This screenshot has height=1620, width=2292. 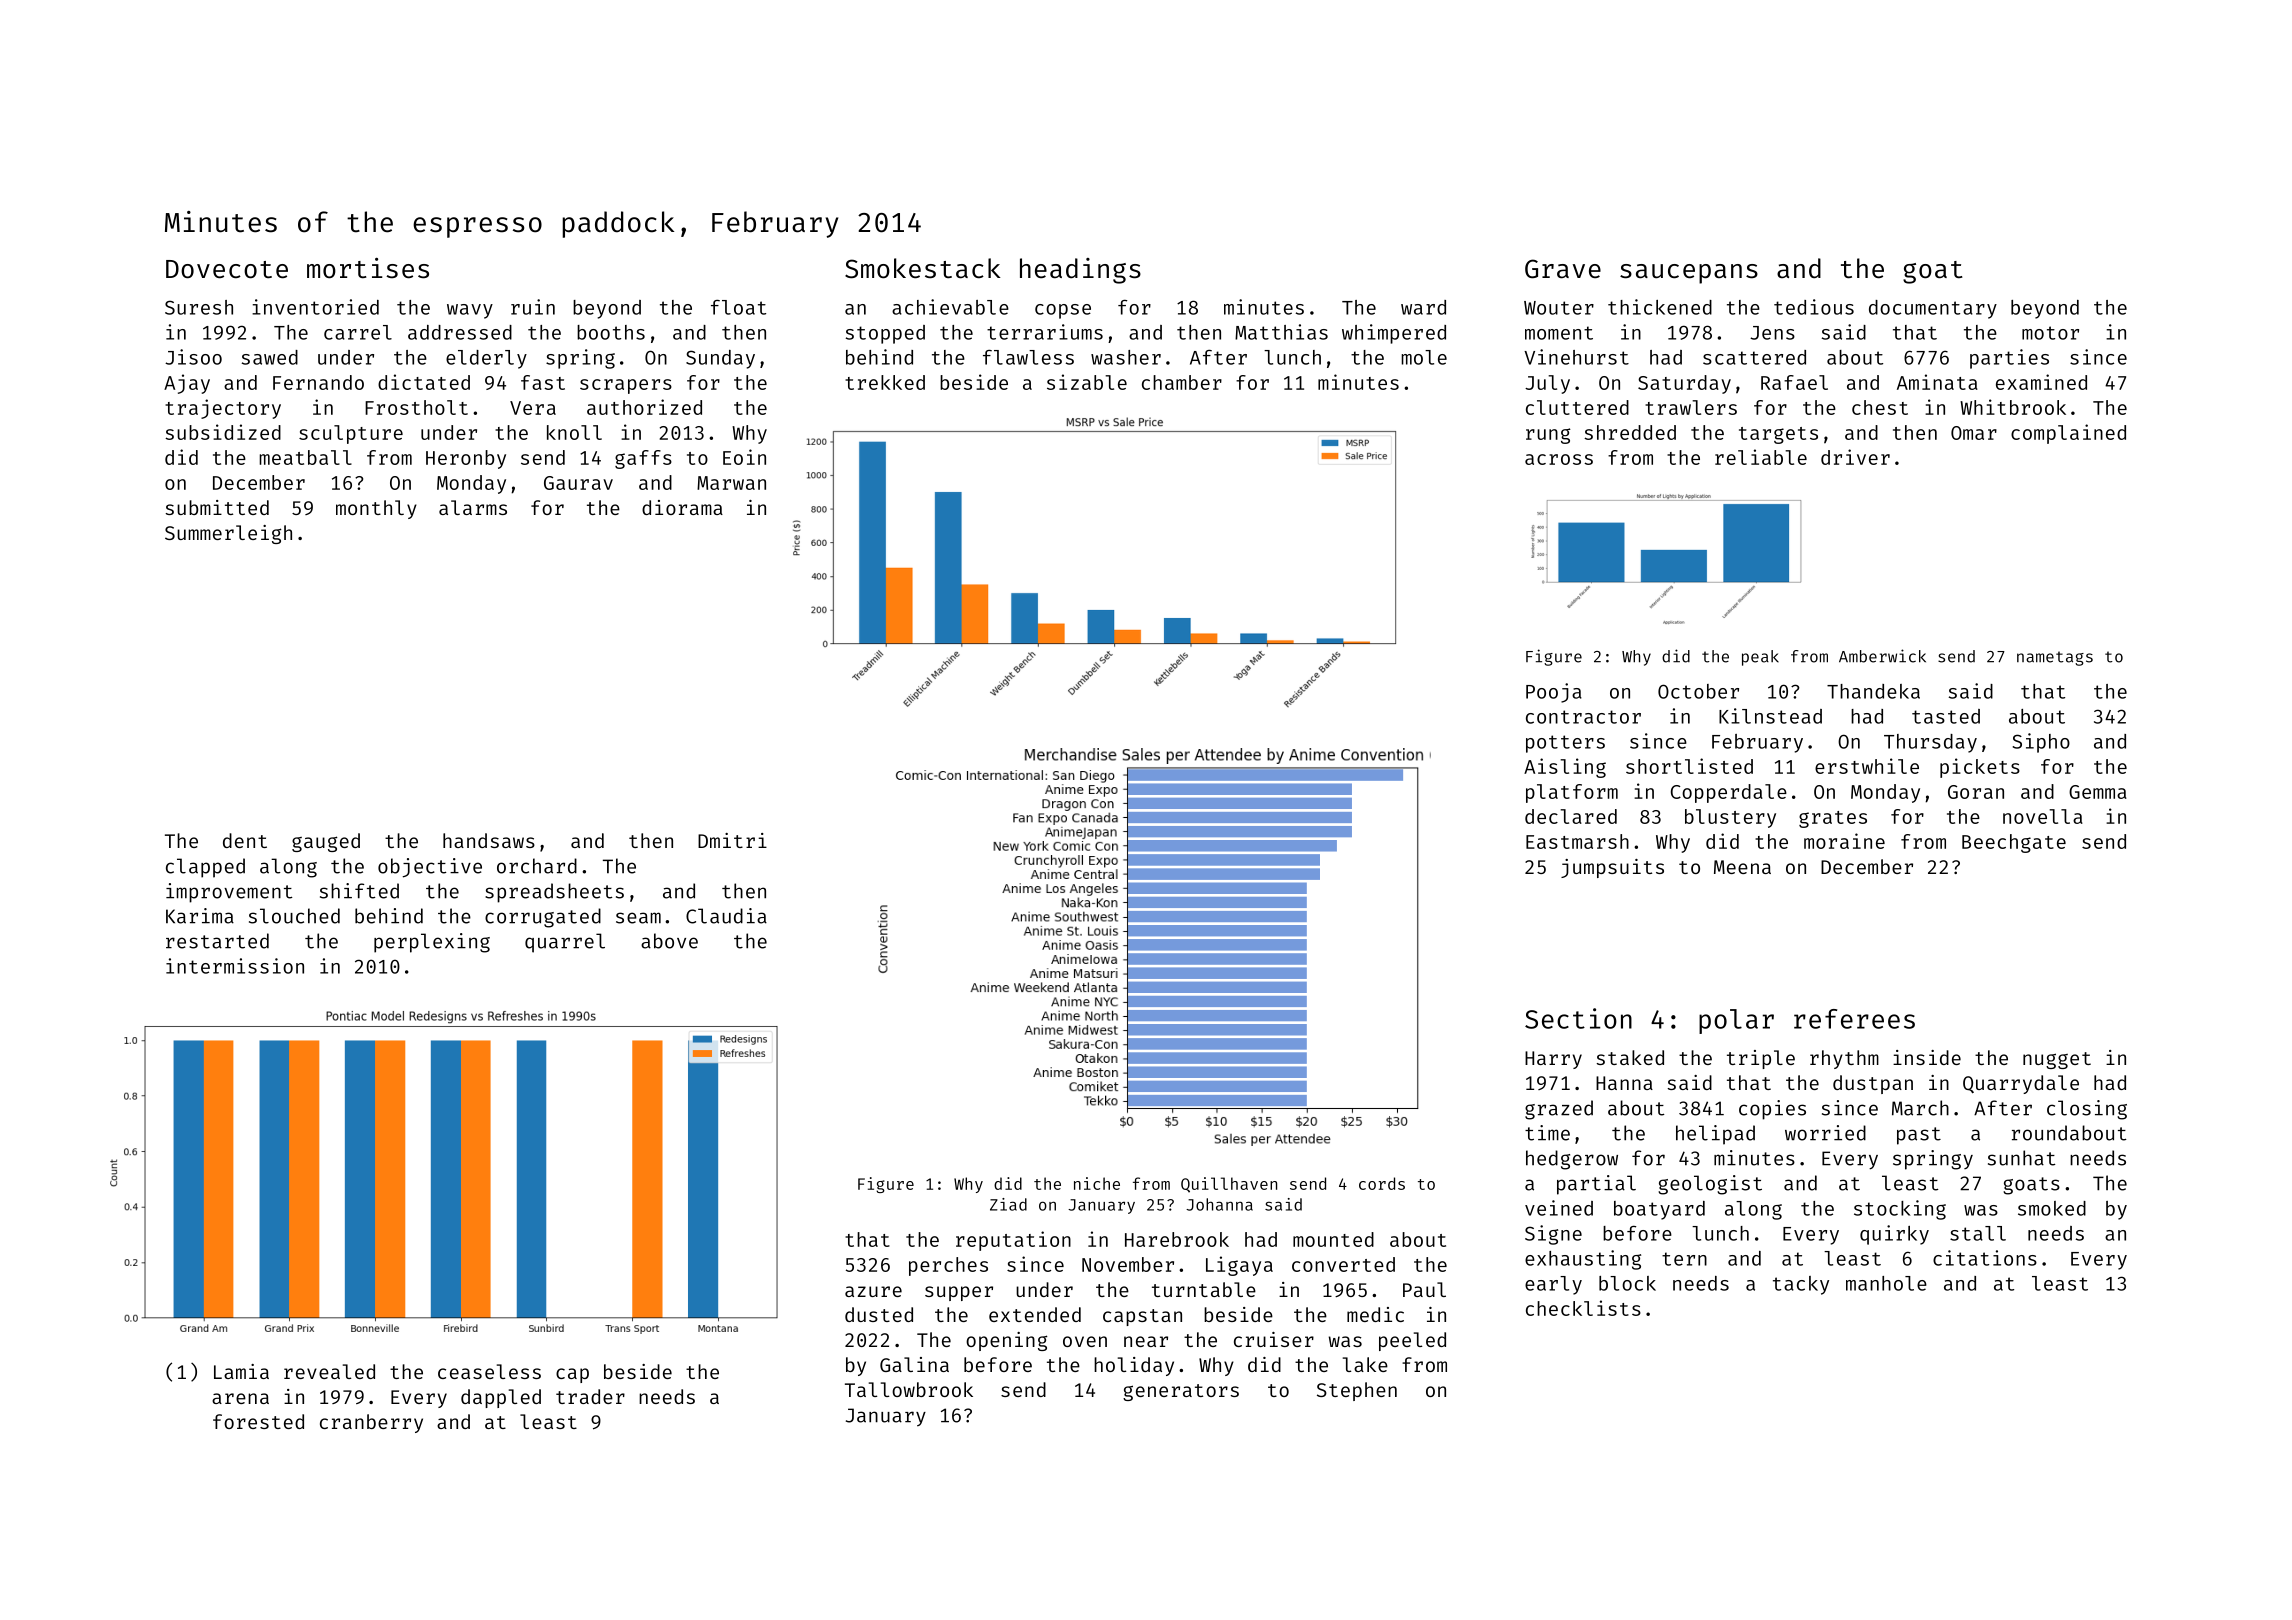 I want to click on Dovecote, so click(x=227, y=269).
